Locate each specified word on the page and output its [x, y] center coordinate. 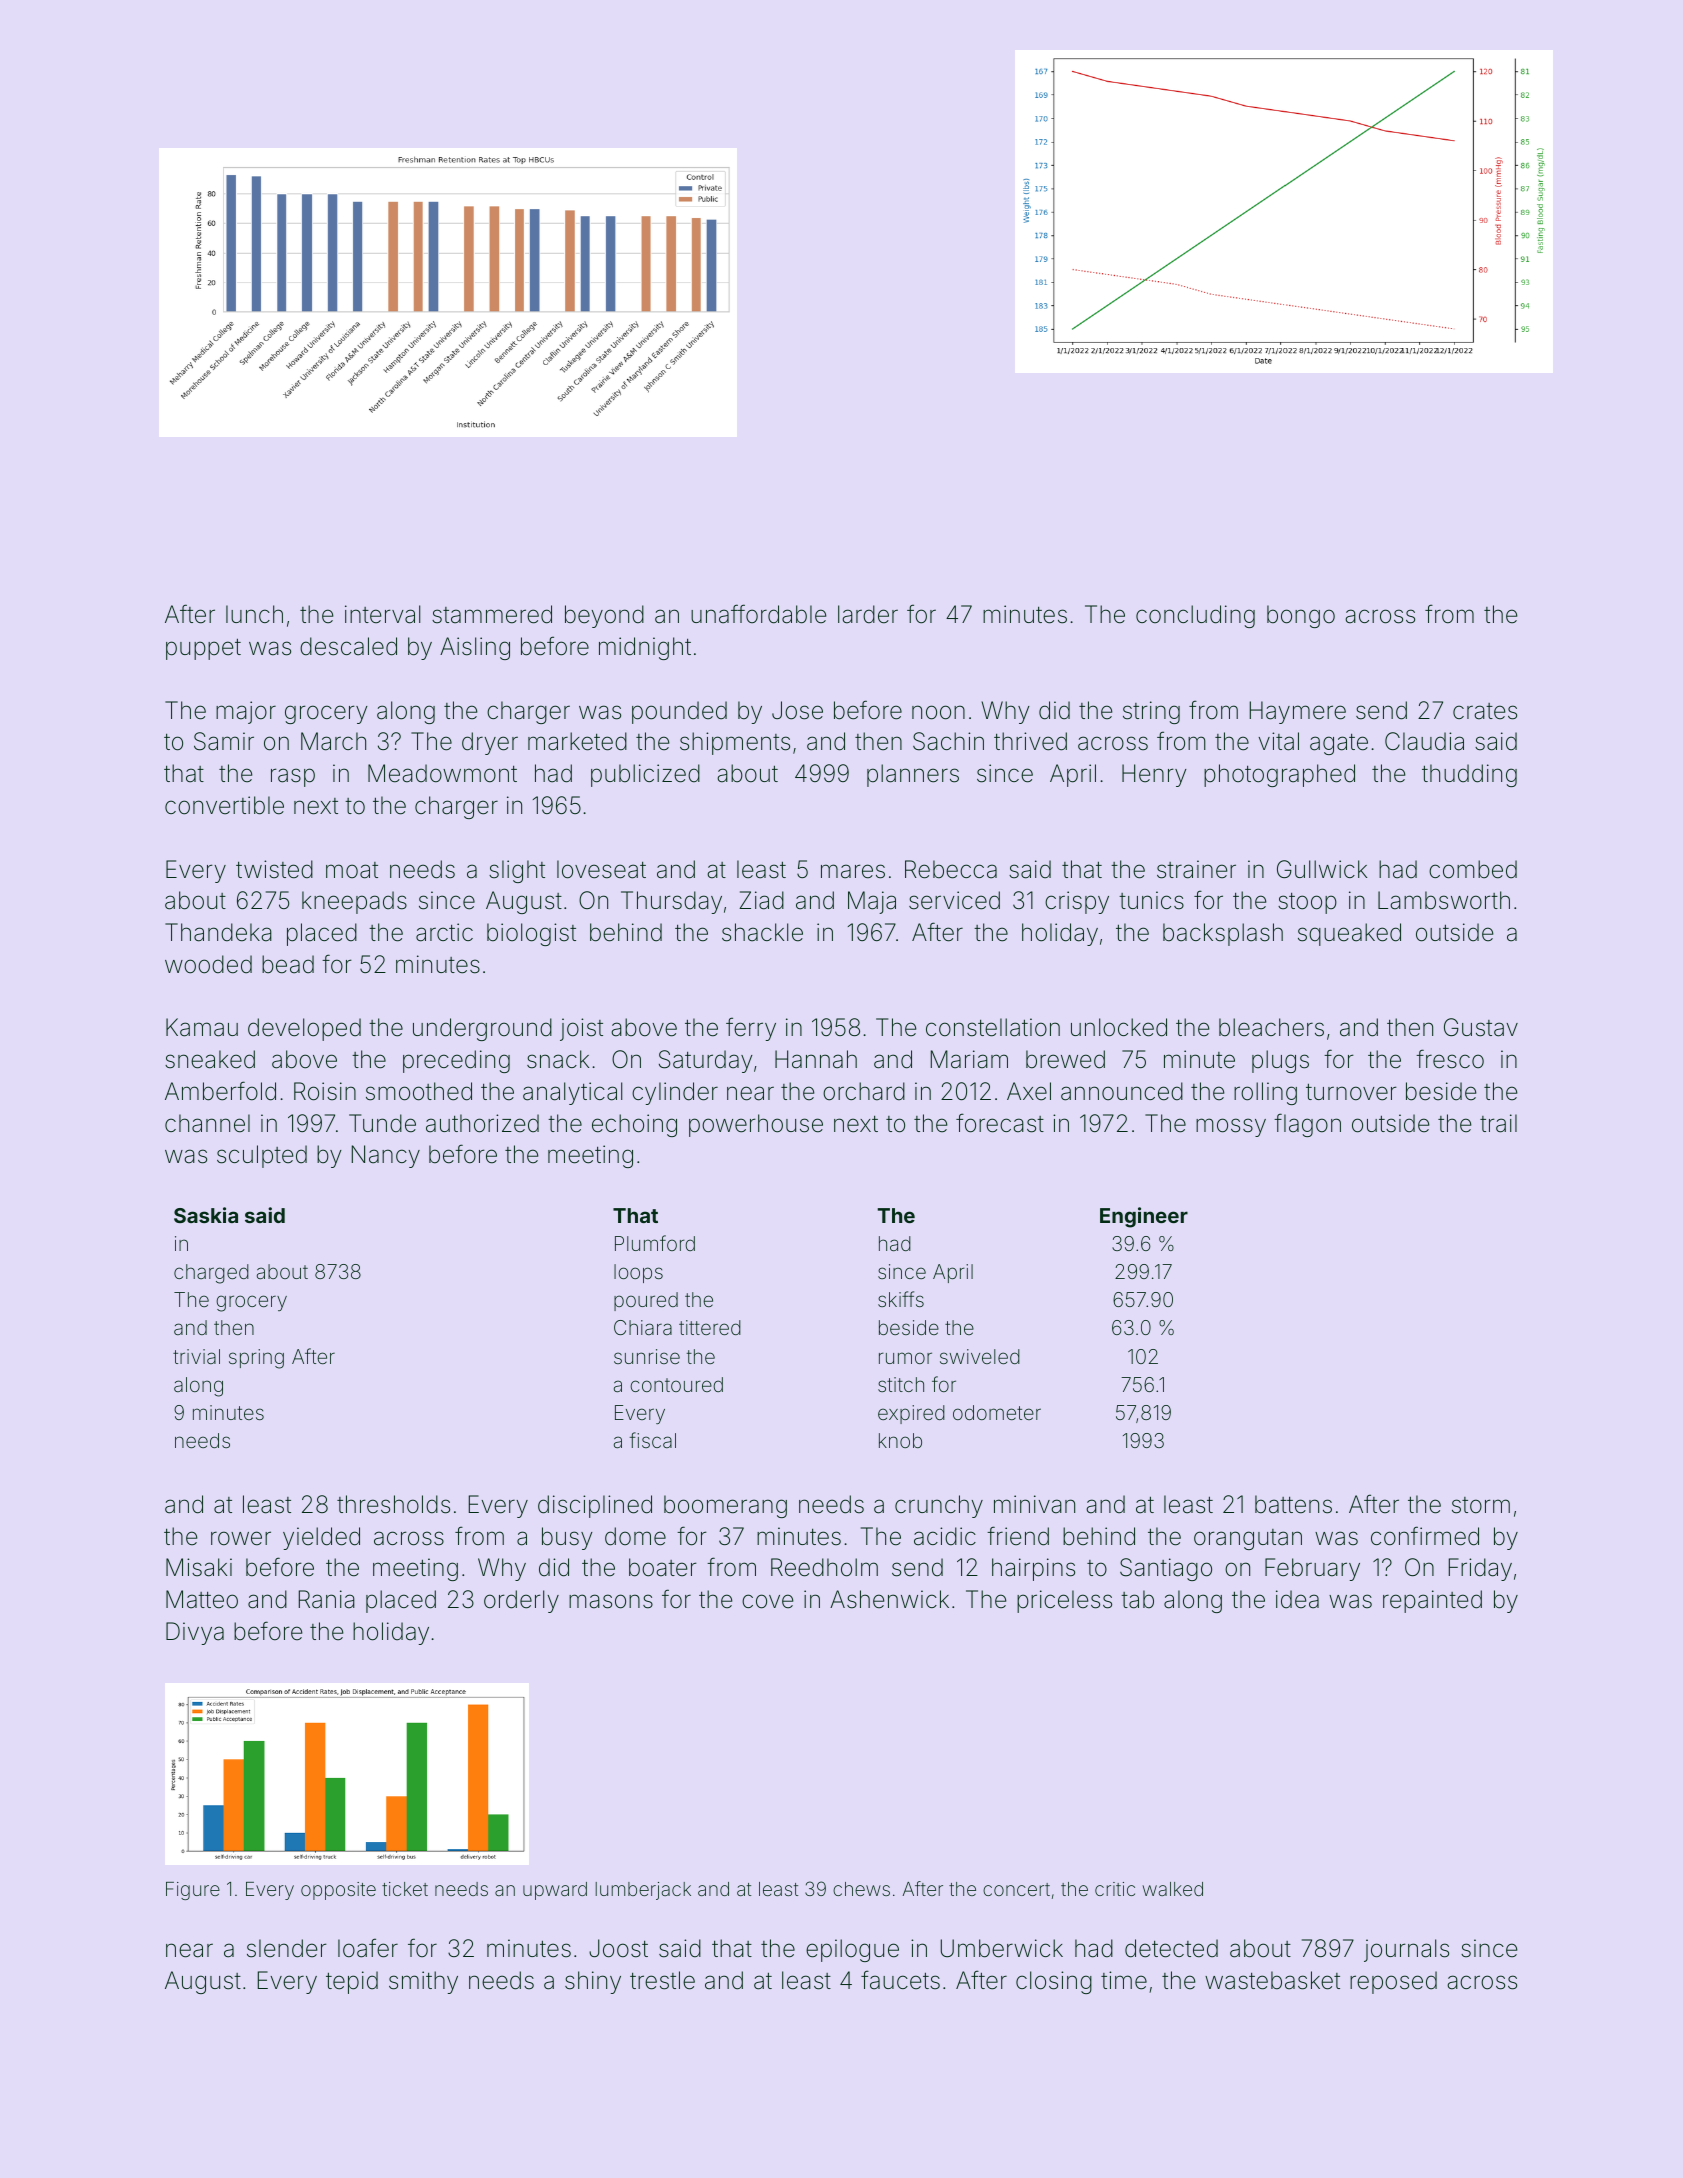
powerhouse [756, 1125]
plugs [1280, 1061]
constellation [993, 1027]
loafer [368, 1948]
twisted [274, 869]
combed [1473, 869]
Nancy [386, 1156]
